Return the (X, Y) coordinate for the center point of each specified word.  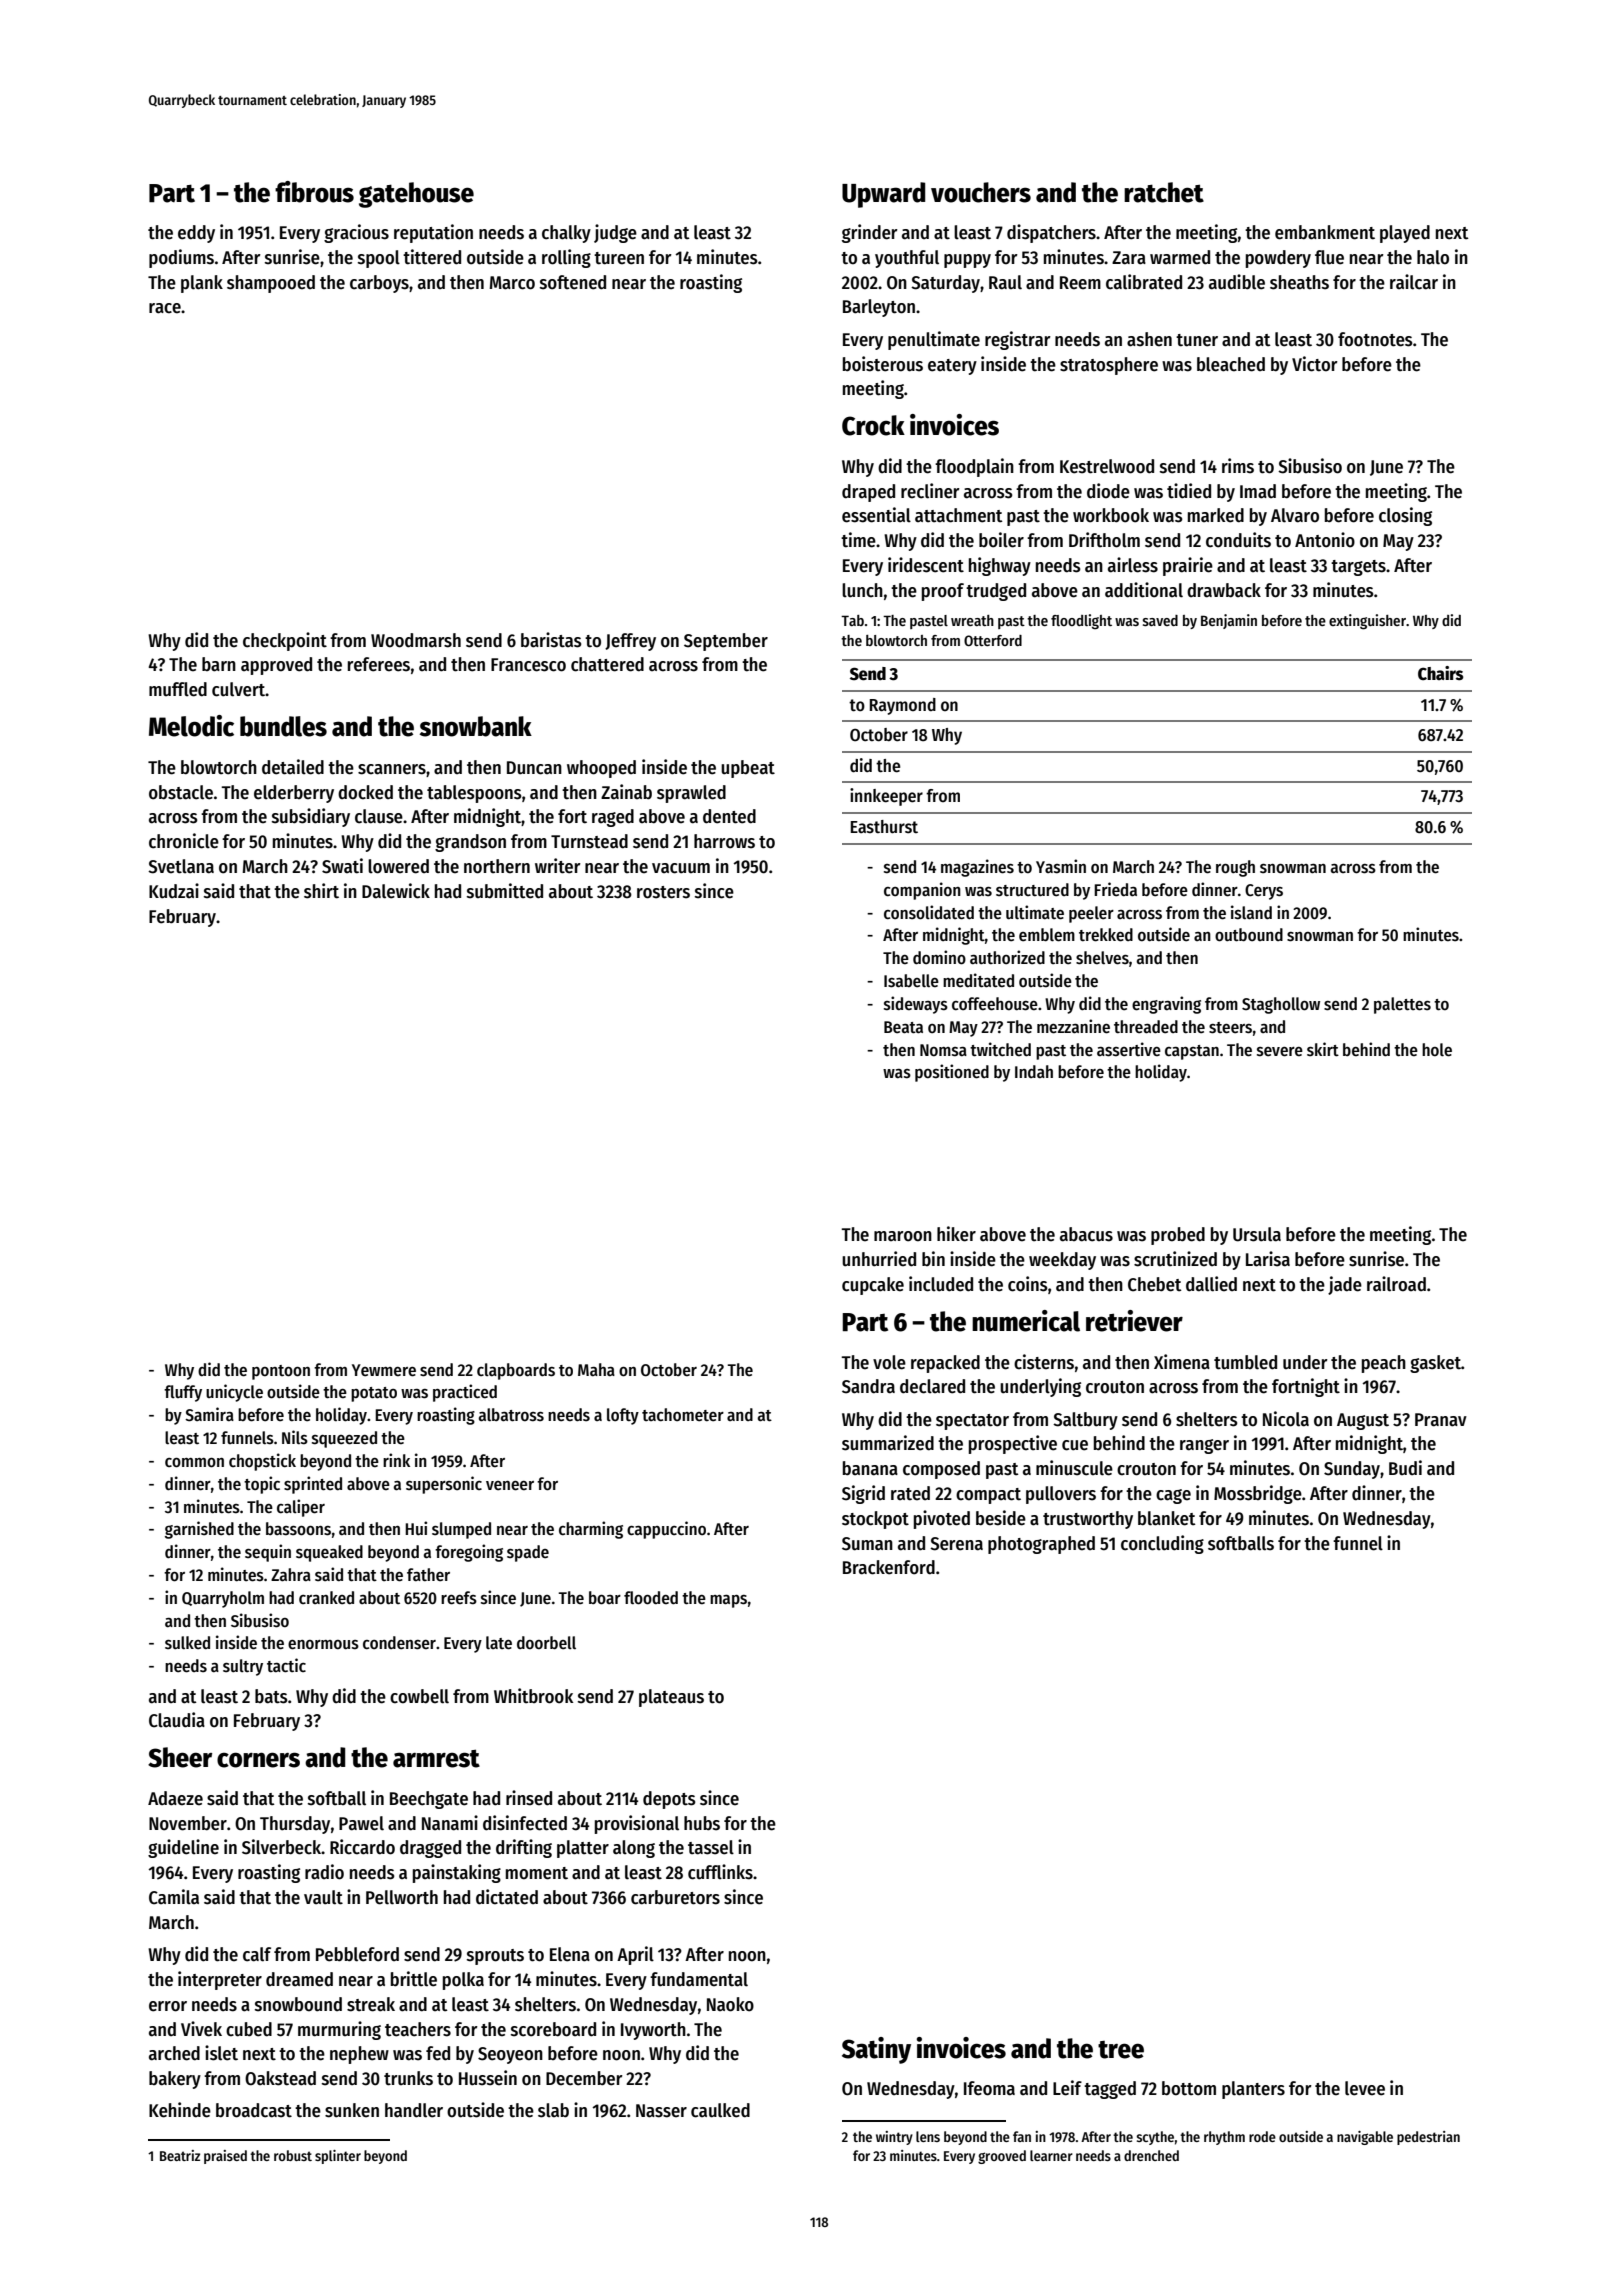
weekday (1062, 1261)
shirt (321, 891)
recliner (930, 491)
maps (728, 1601)
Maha (596, 1369)
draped (868, 493)
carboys (379, 284)
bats (271, 1696)
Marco (512, 283)
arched (174, 2053)
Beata (903, 1027)
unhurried (879, 1259)
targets (1358, 568)
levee (1365, 2088)
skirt (1323, 1049)
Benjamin (1229, 621)
